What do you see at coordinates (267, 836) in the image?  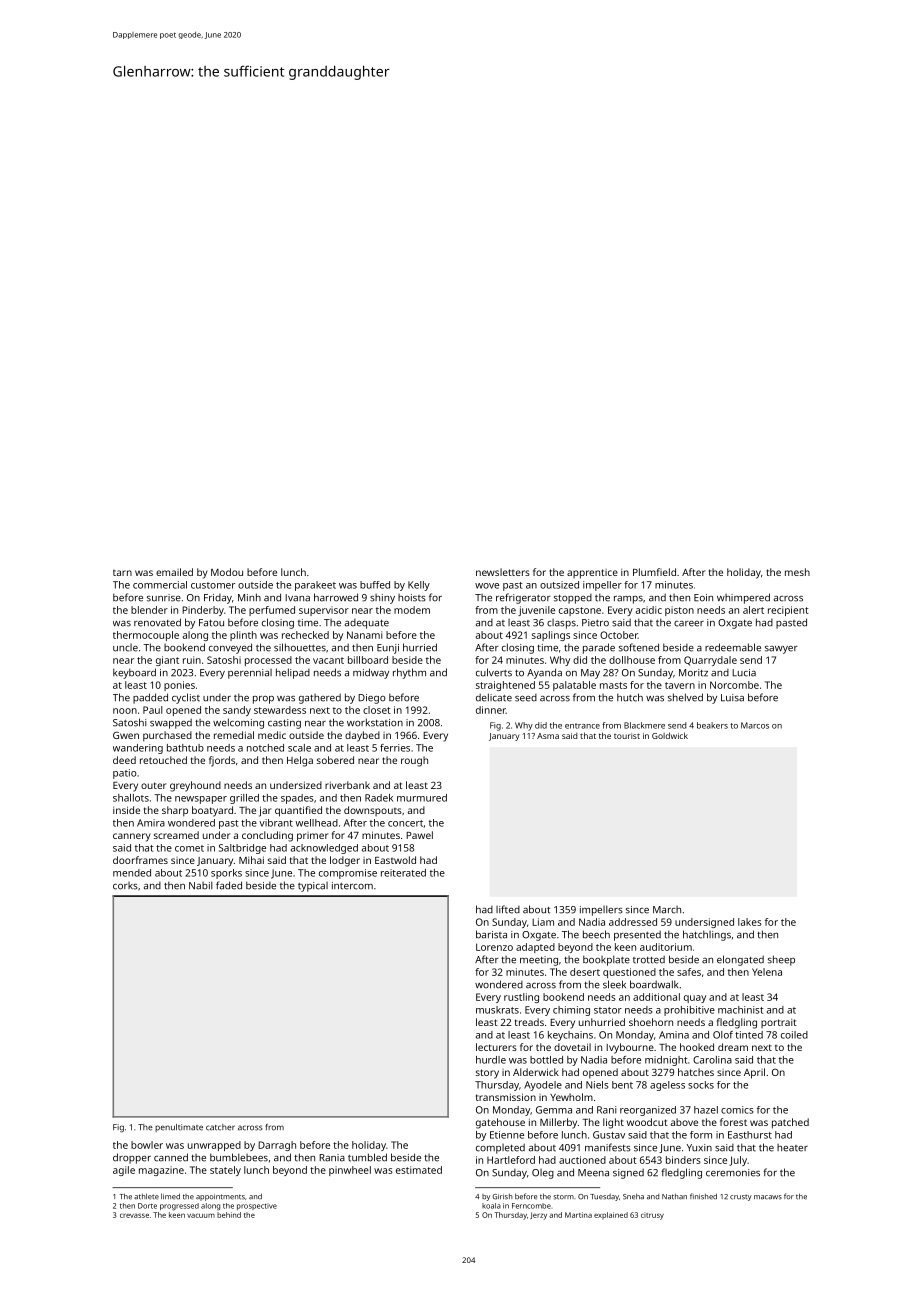 I see `concluding` at bounding box center [267, 836].
